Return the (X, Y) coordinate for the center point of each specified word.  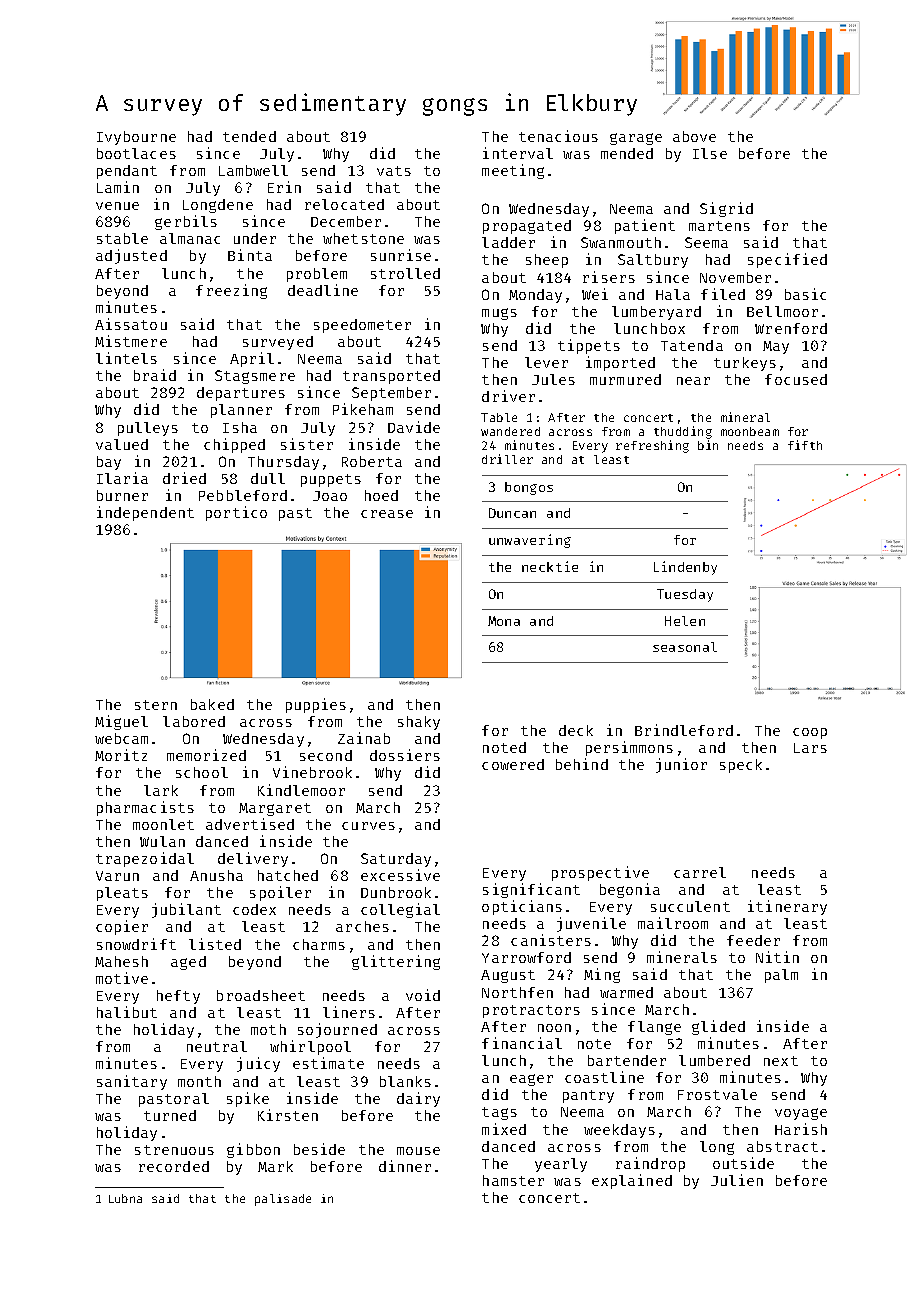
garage (636, 139)
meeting (513, 171)
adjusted (131, 256)
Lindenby (685, 568)
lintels (126, 358)
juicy (258, 1064)
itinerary (787, 907)
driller (507, 459)
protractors (531, 1011)
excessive (400, 875)
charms (319, 944)
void (423, 995)
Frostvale (717, 1094)
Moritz (121, 755)
